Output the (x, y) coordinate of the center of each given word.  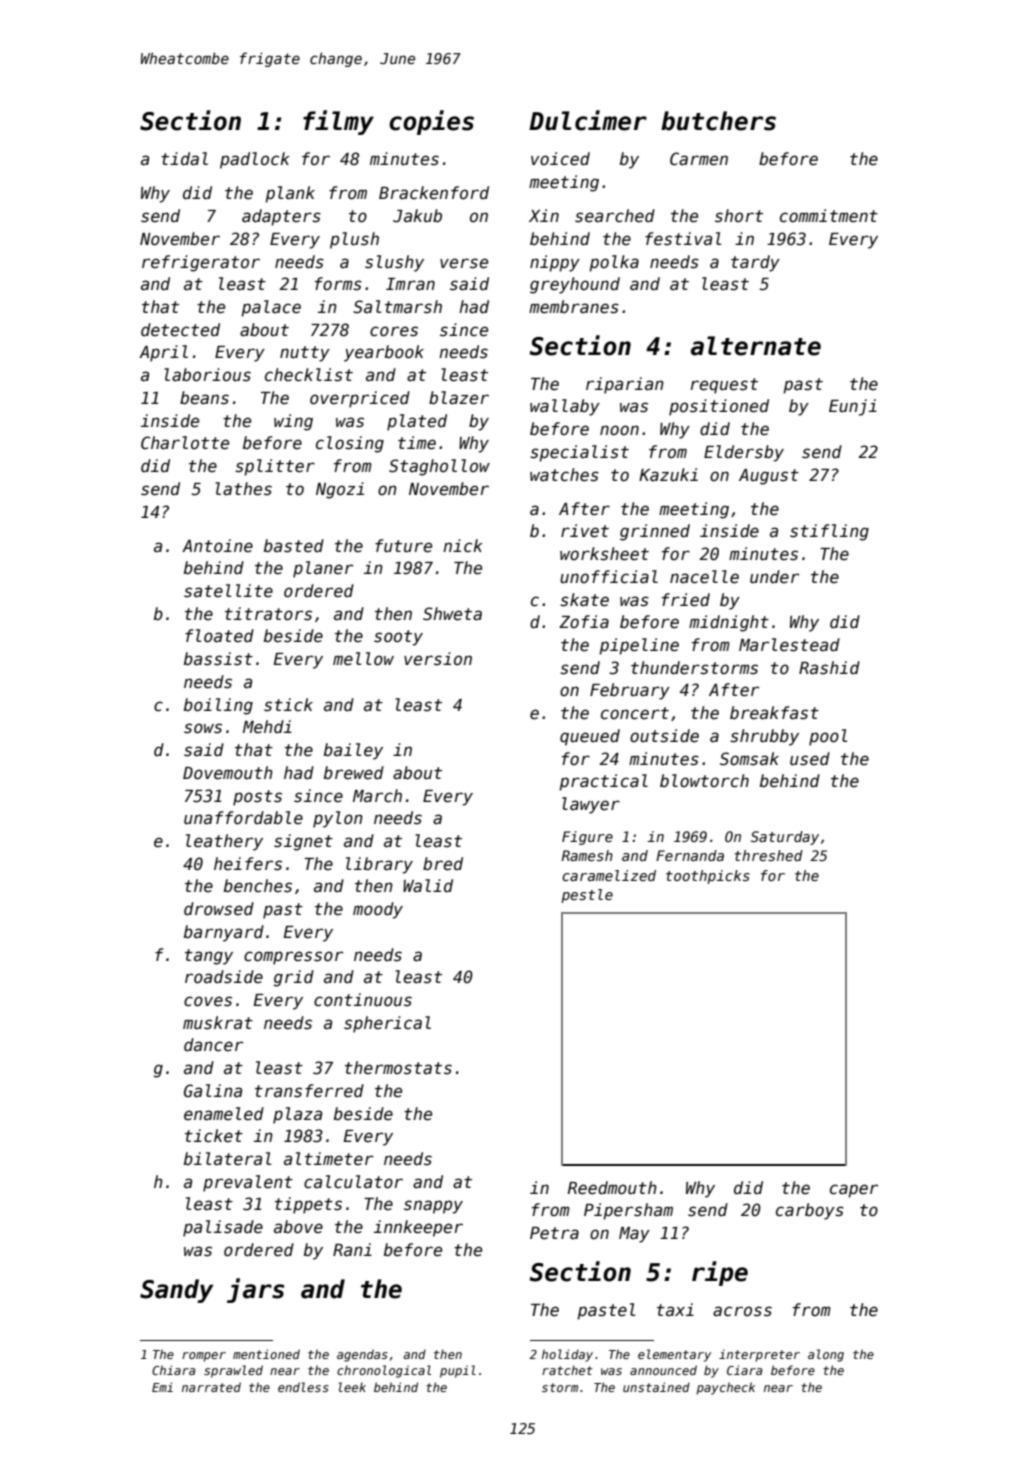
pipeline (639, 646)
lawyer (591, 805)
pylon (338, 819)
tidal (184, 159)
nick (463, 546)
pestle (587, 896)
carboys (810, 1211)
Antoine (217, 546)
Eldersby (744, 453)
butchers (718, 121)
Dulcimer (588, 120)
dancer (213, 1045)
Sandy (176, 1291)
